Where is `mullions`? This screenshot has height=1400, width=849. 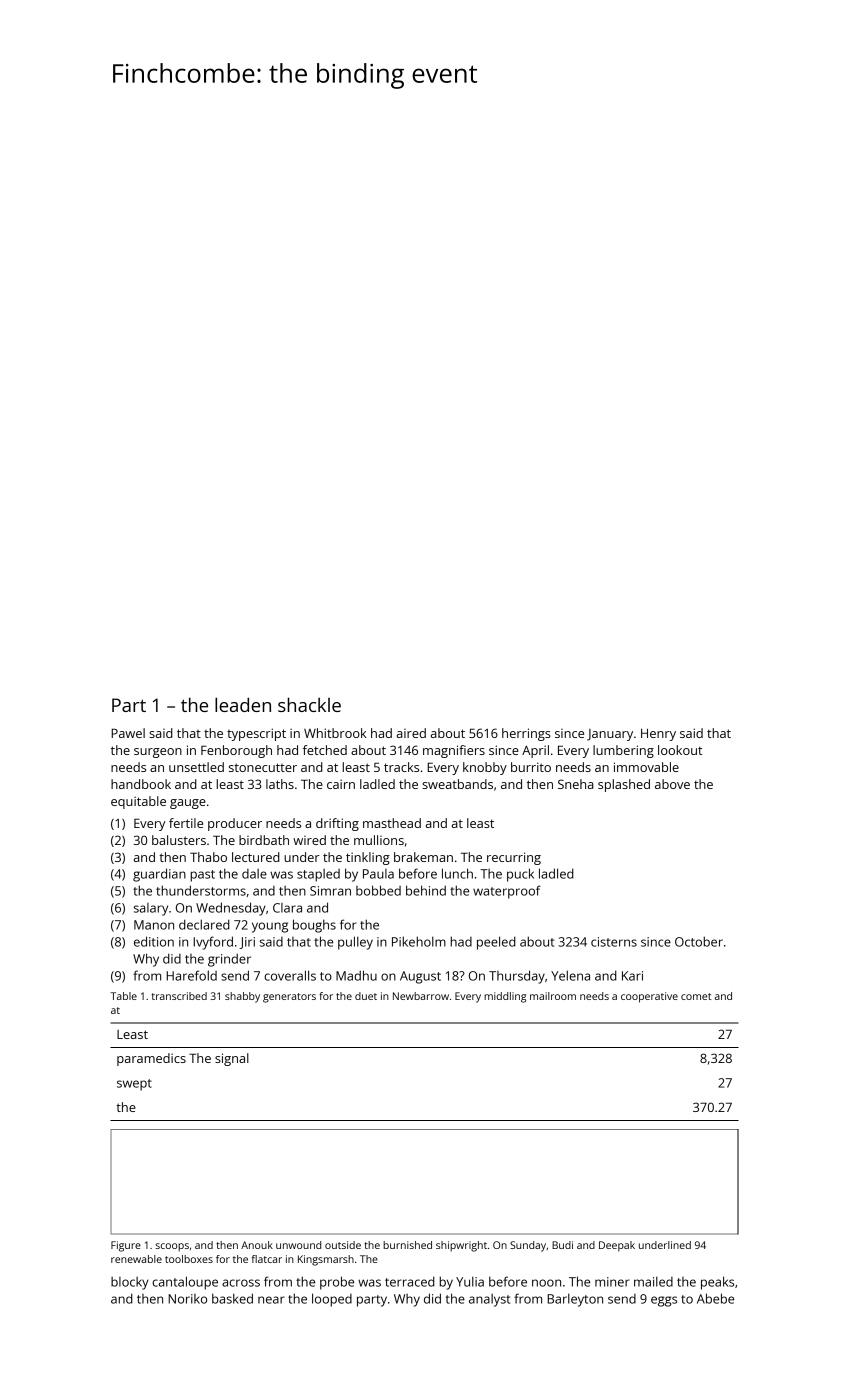
mullions is located at coordinates (379, 840).
